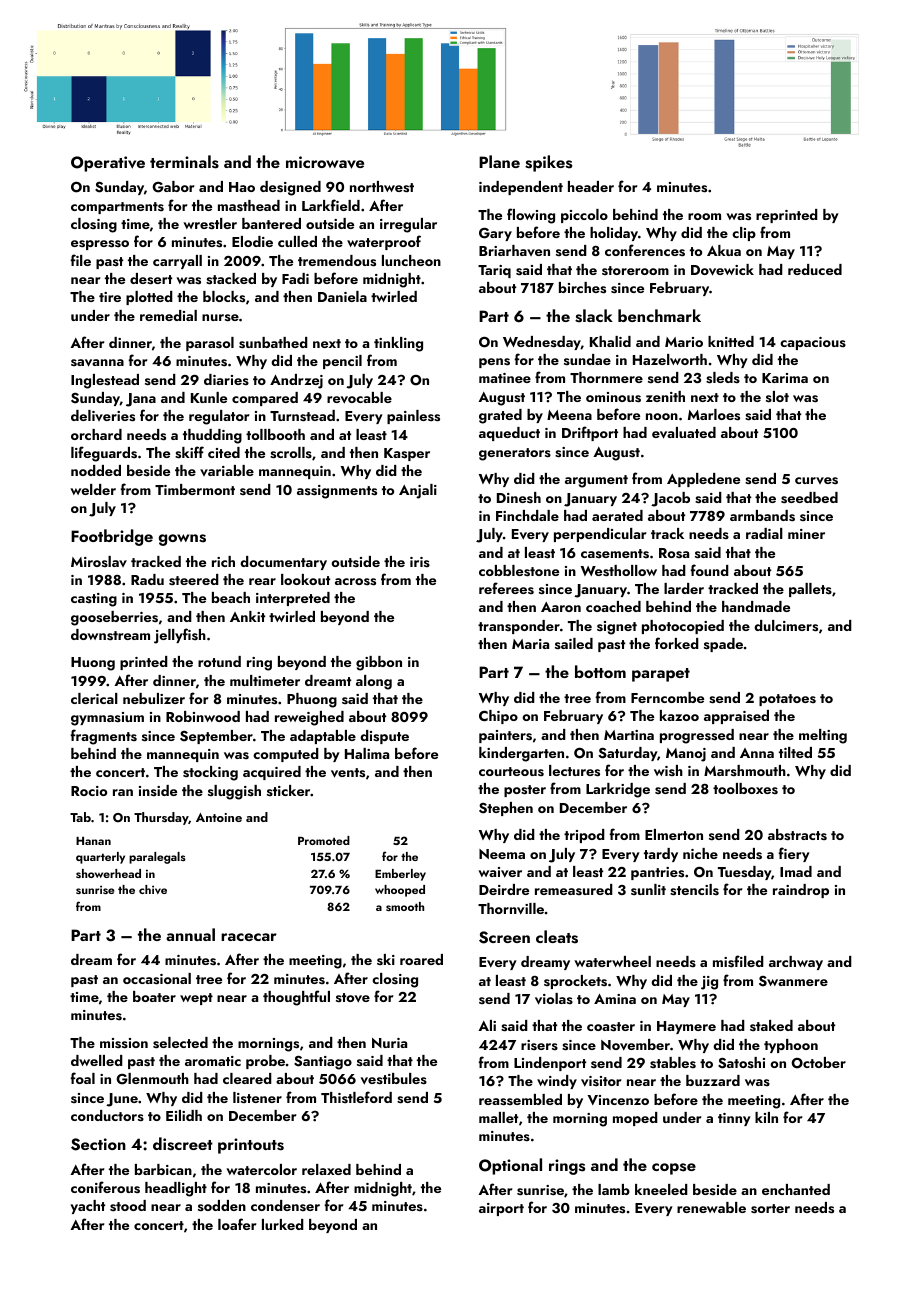  I want to click on gymnasium, so click(107, 719).
